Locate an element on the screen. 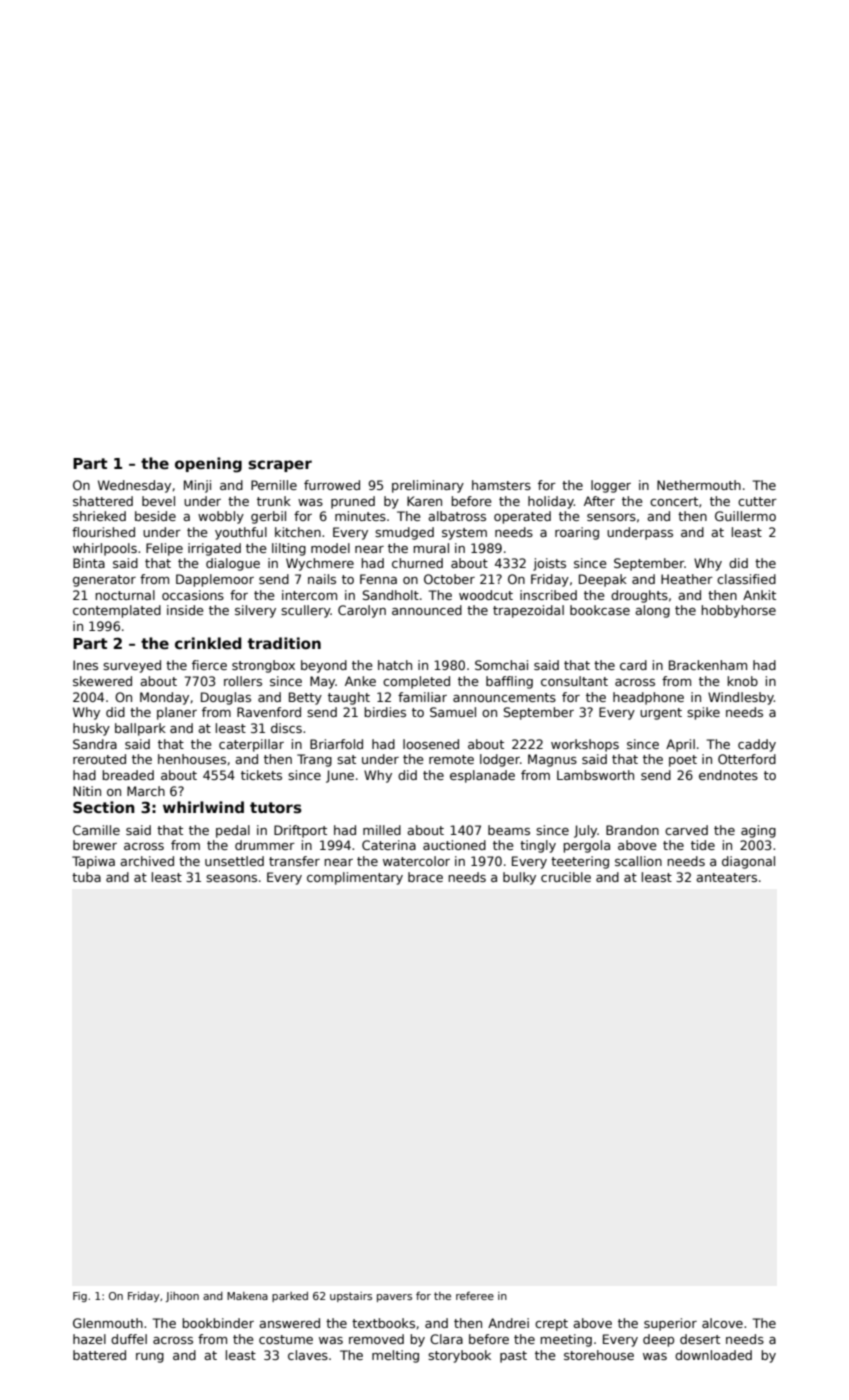 Image resolution: width=849 pixels, height=1400 pixels. tuba is located at coordinates (86, 877).
